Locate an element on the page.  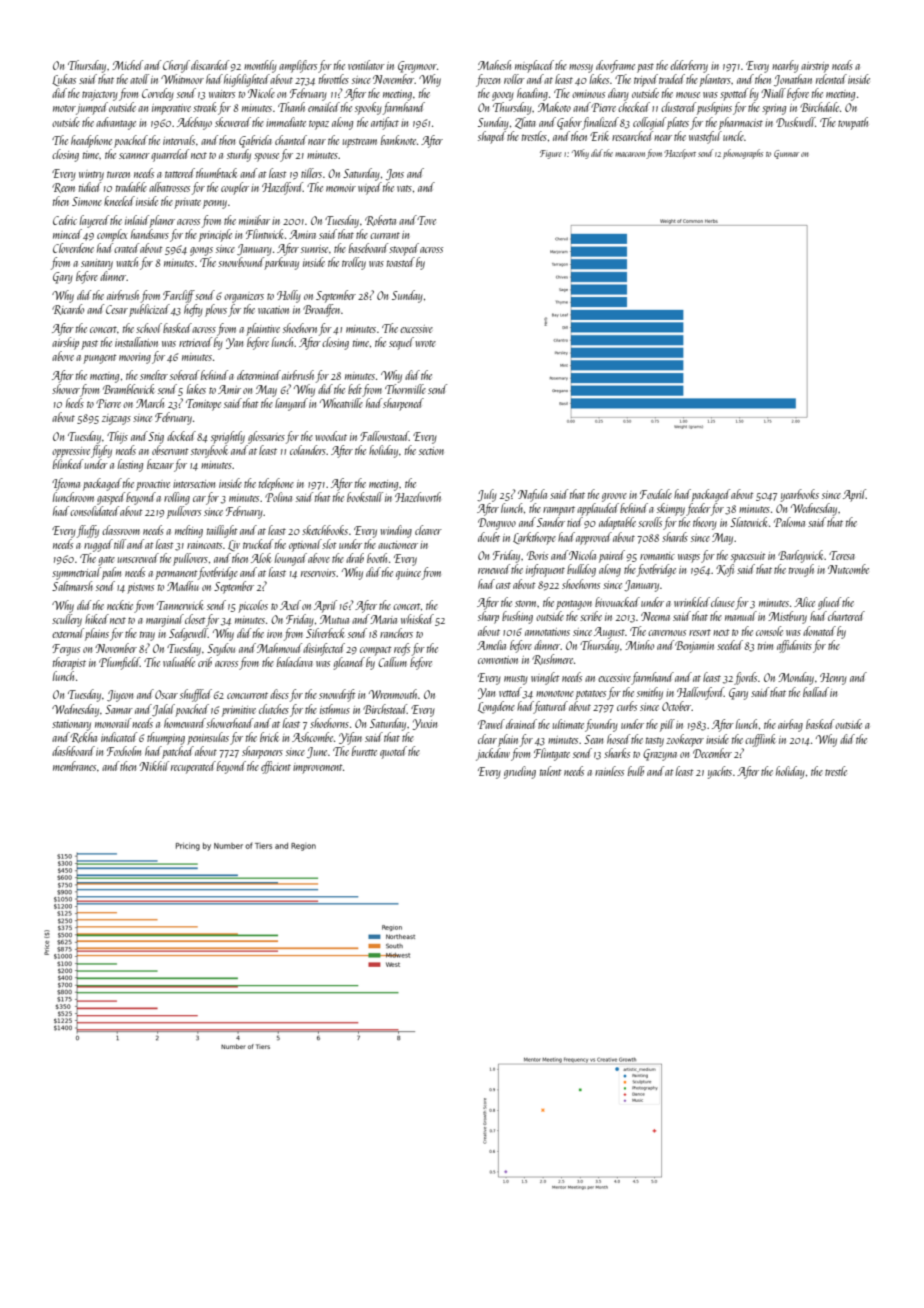
Zlata is located at coordinates (525, 123).
